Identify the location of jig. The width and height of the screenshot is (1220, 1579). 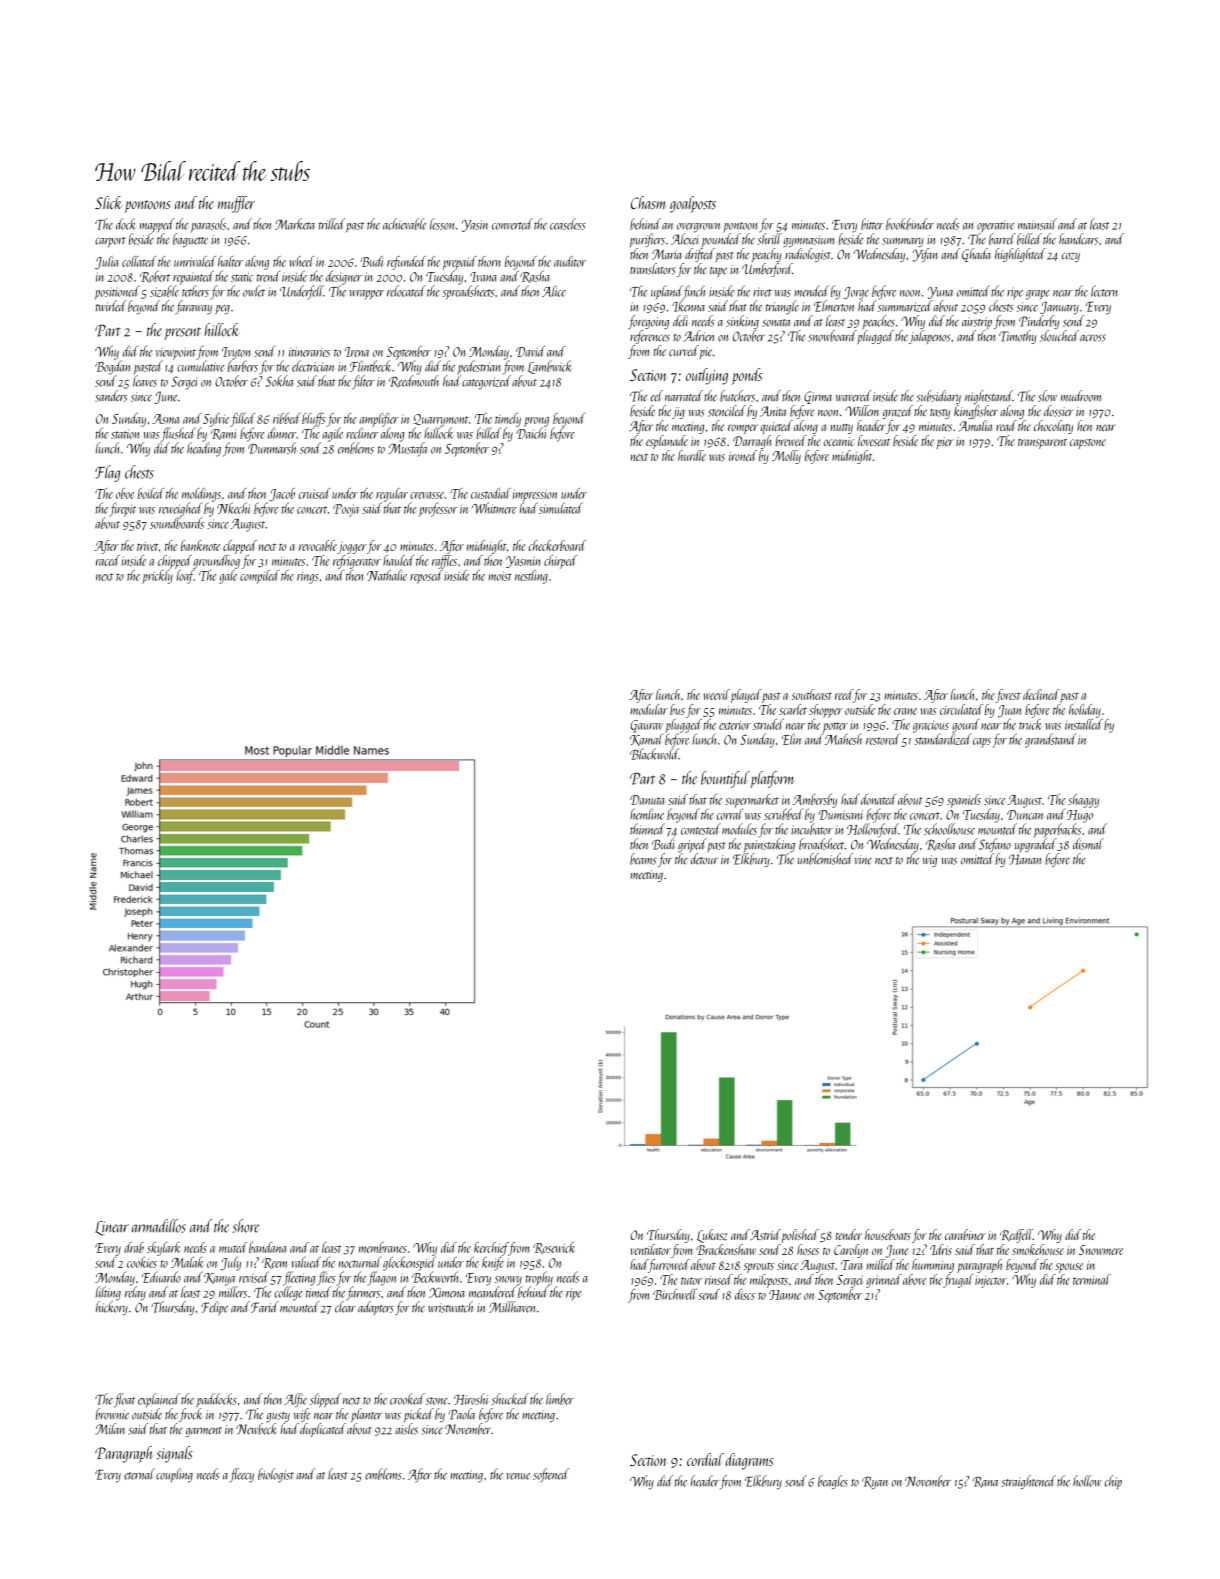
(678, 413).
